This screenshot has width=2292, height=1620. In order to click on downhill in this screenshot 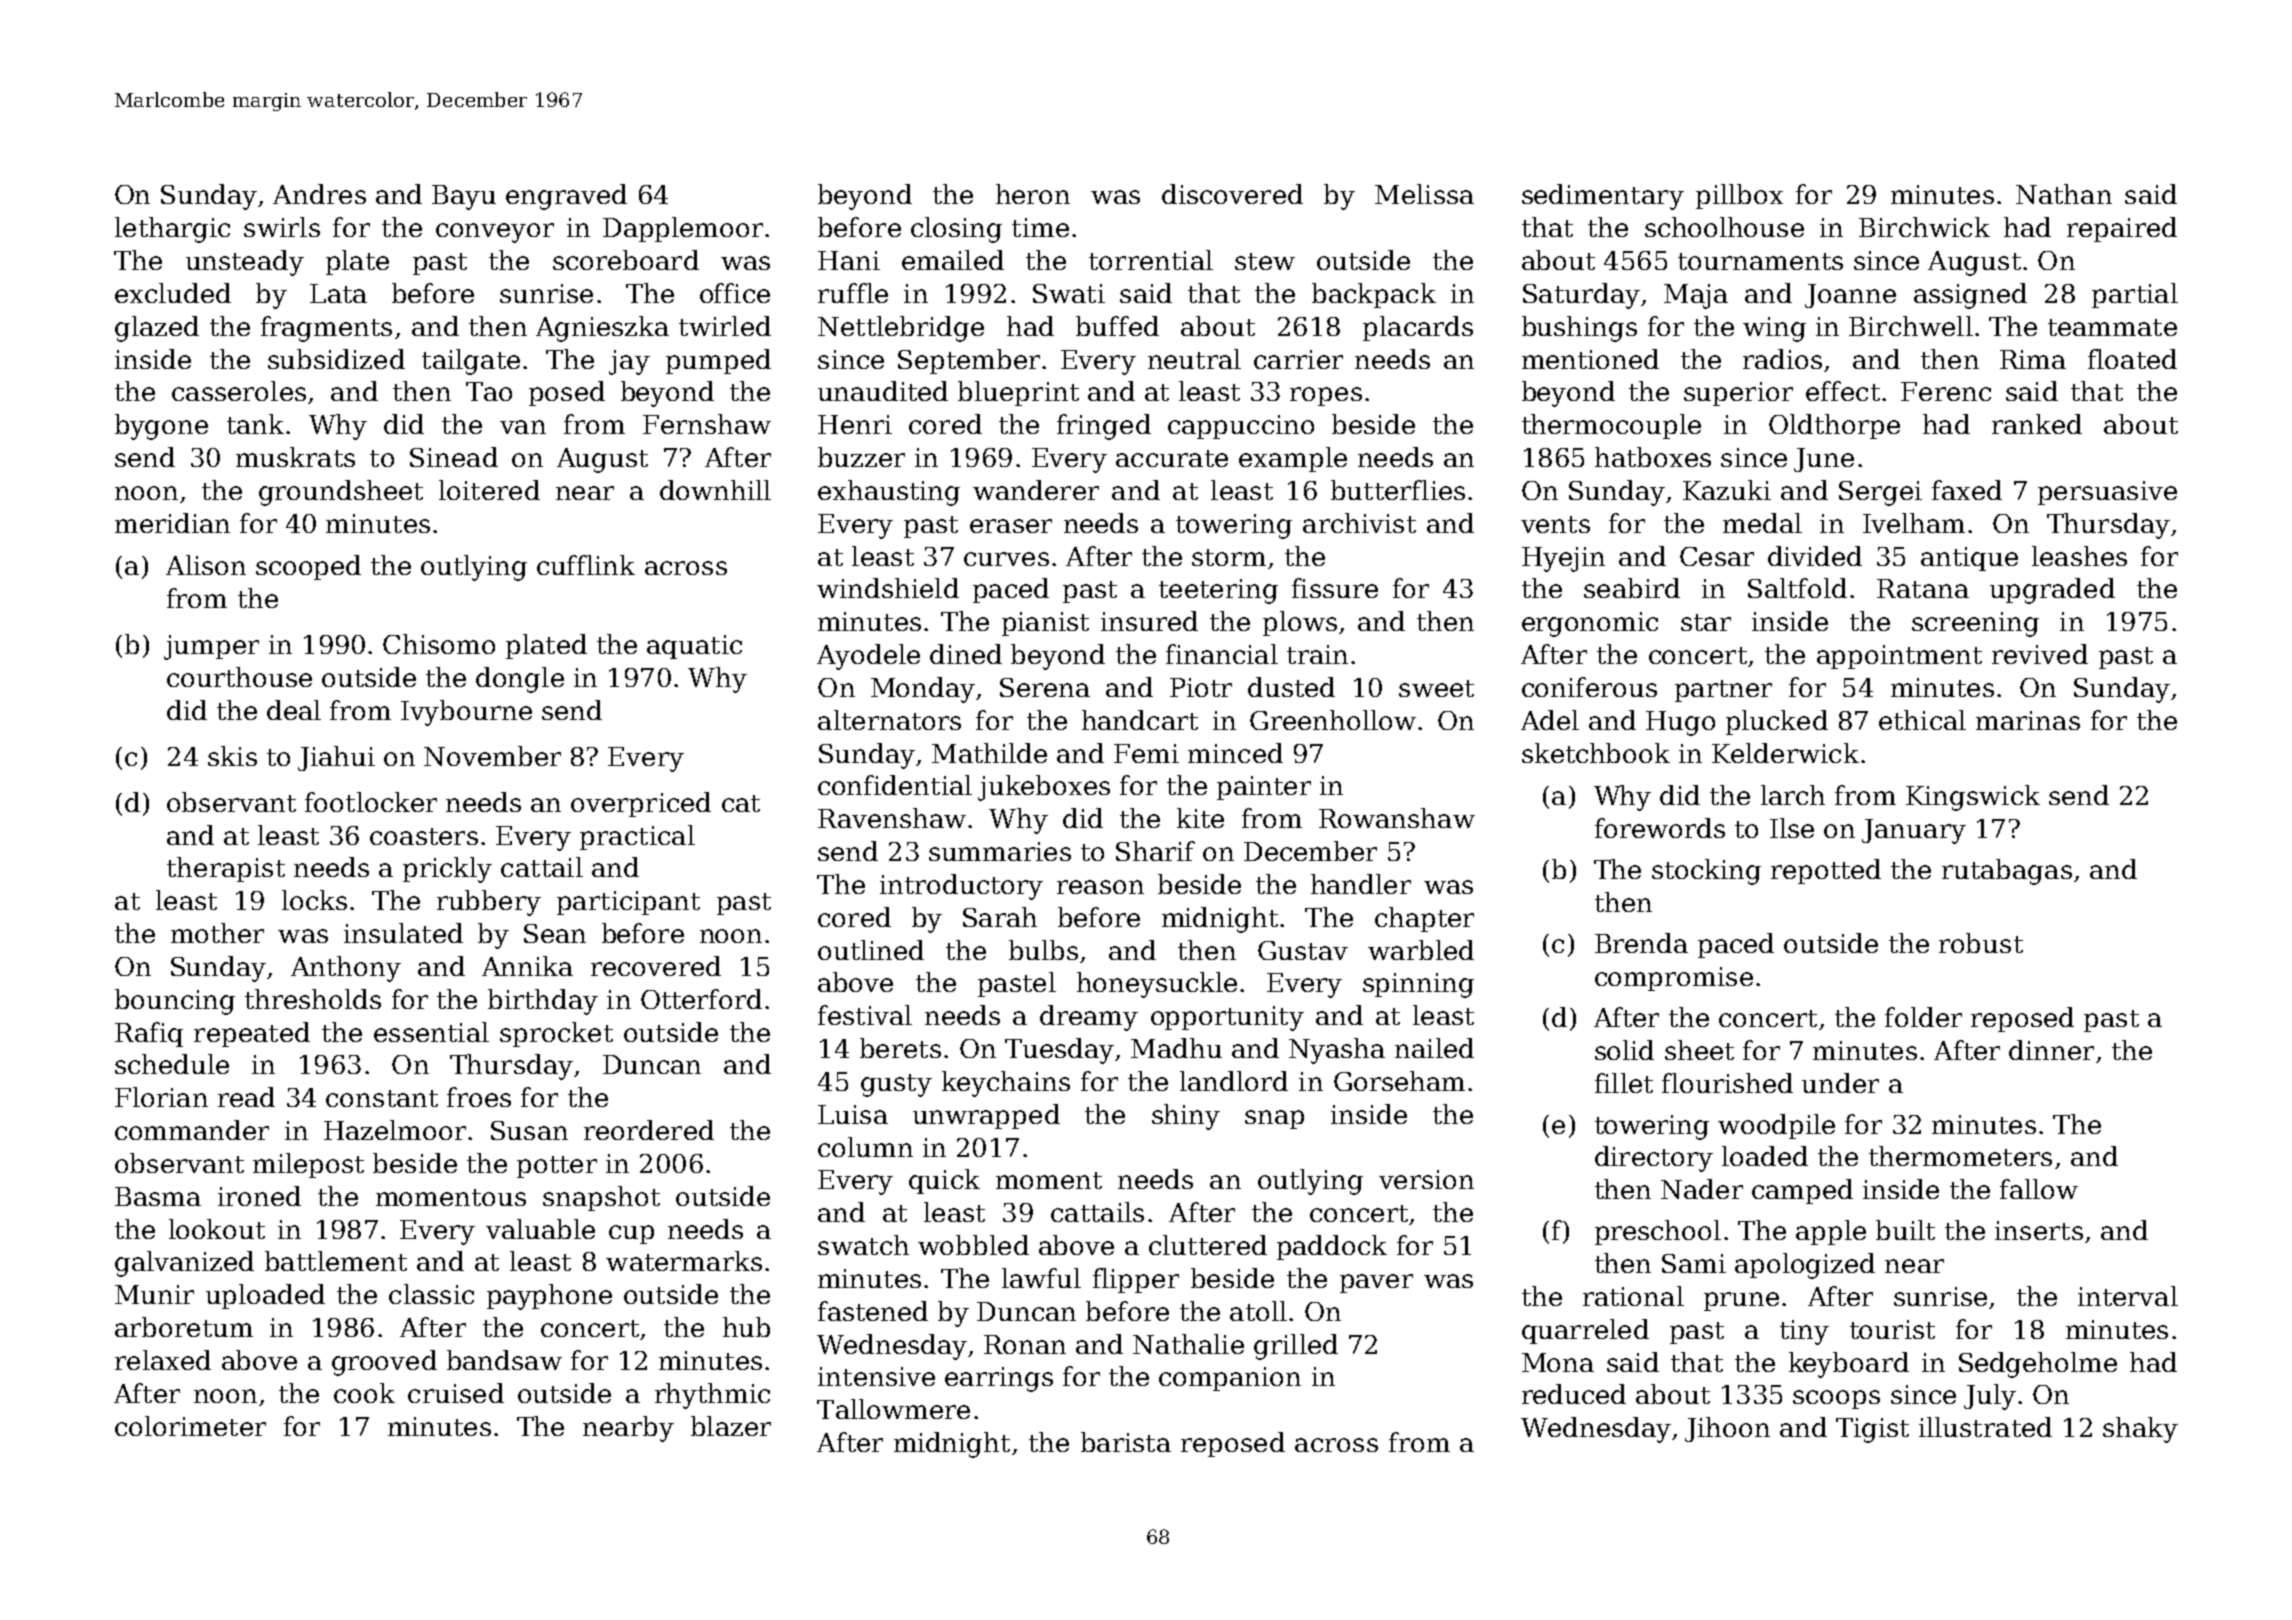, I will do `click(715, 490)`.
